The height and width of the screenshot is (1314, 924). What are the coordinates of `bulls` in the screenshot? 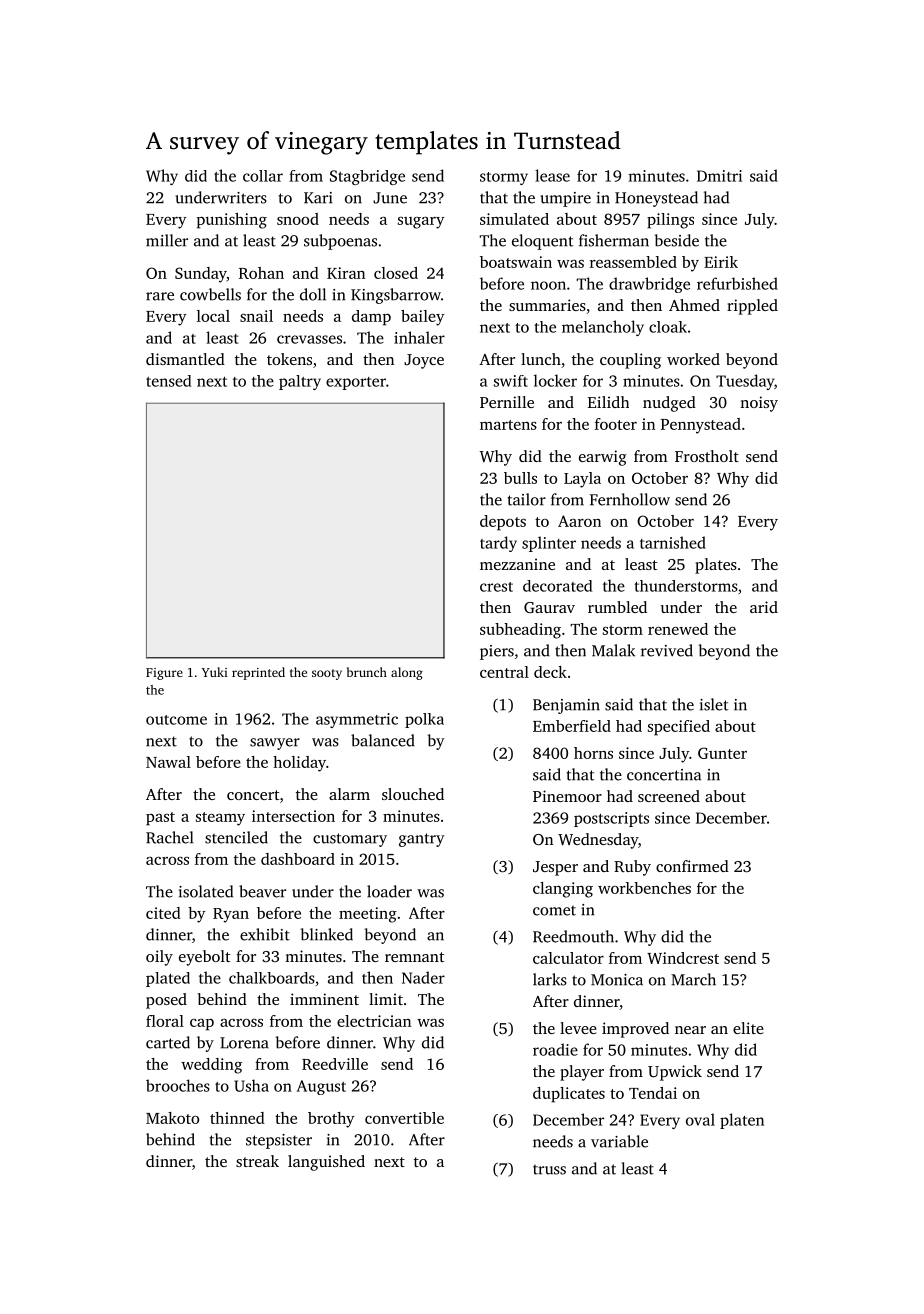 It's located at (520, 478).
